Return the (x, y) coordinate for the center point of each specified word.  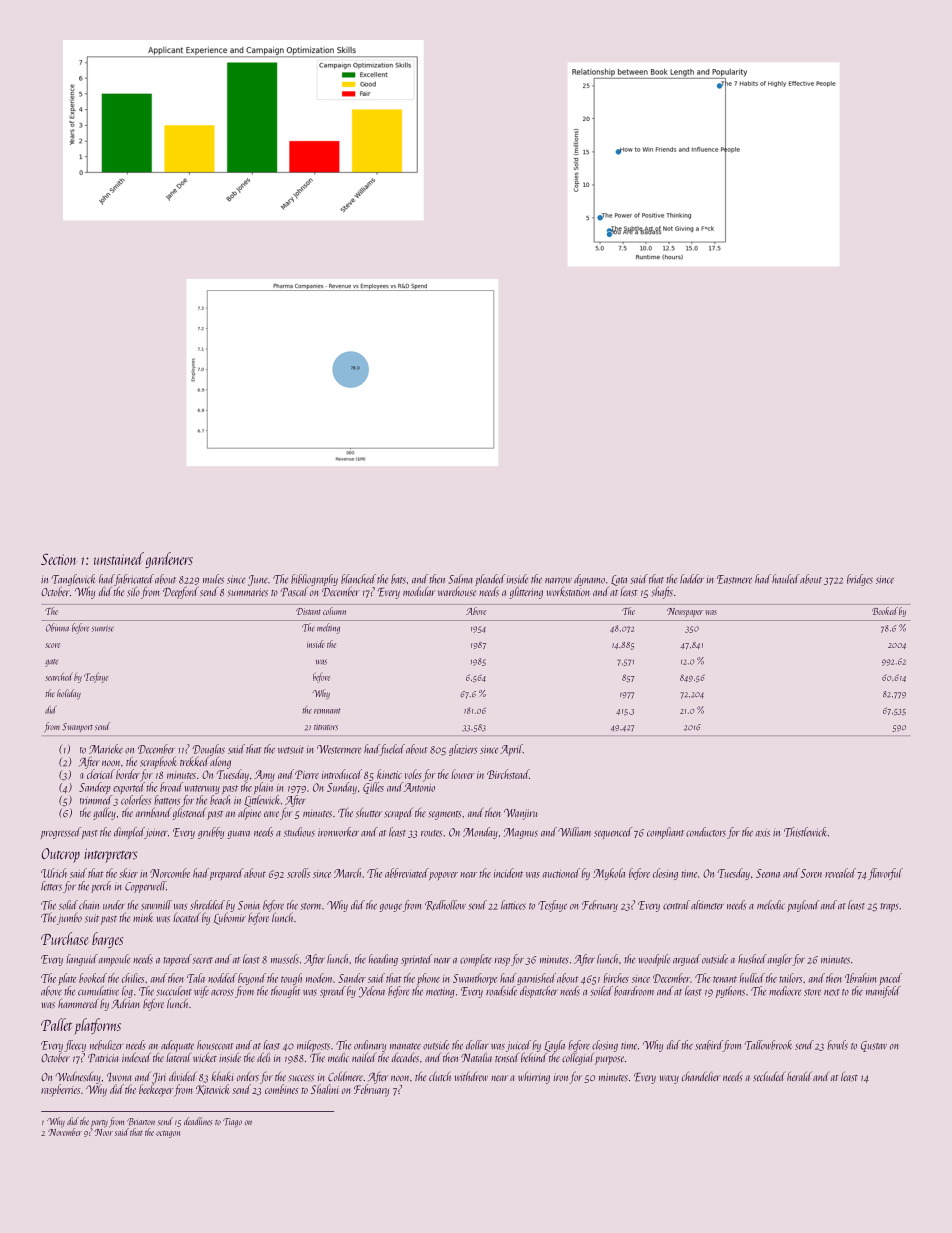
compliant (665, 833)
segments (444, 815)
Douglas (209, 750)
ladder (692, 579)
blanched (358, 579)
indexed (136, 1057)
